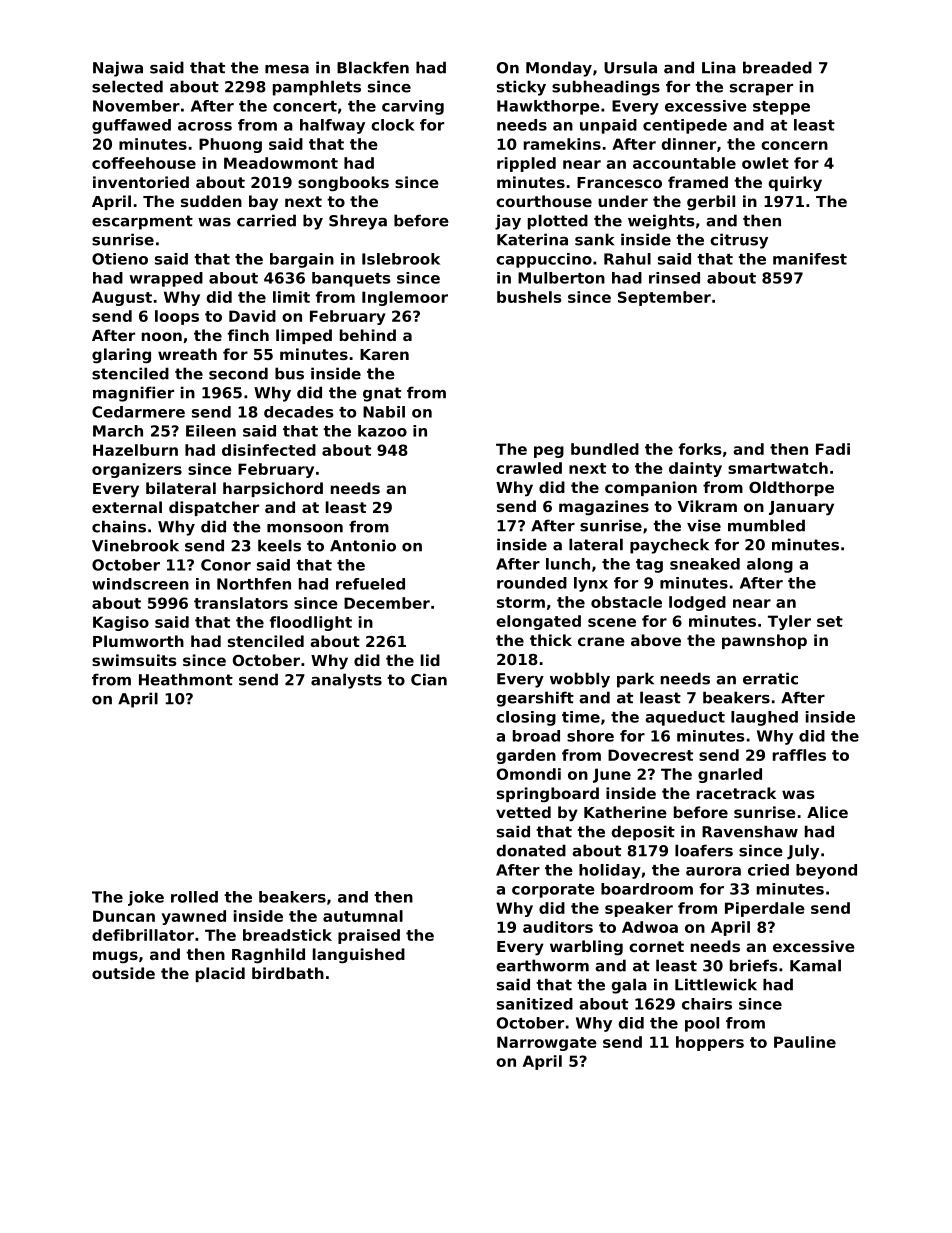  Describe the element at coordinates (359, 956) in the document. I see `languished` at that location.
